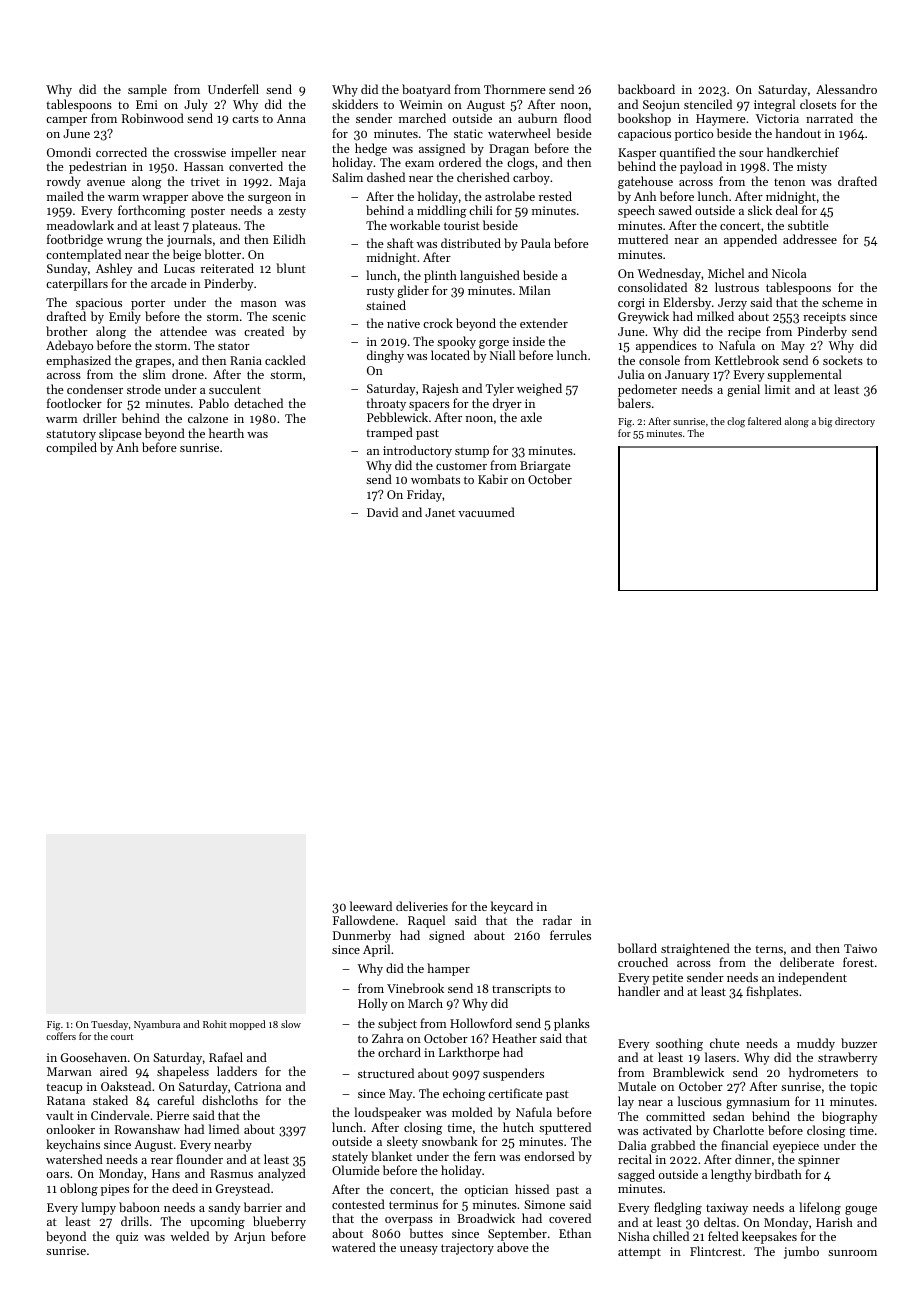 This document has height=1308, width=924. I want to click on Larkthorpe, so click(469, 1053).
